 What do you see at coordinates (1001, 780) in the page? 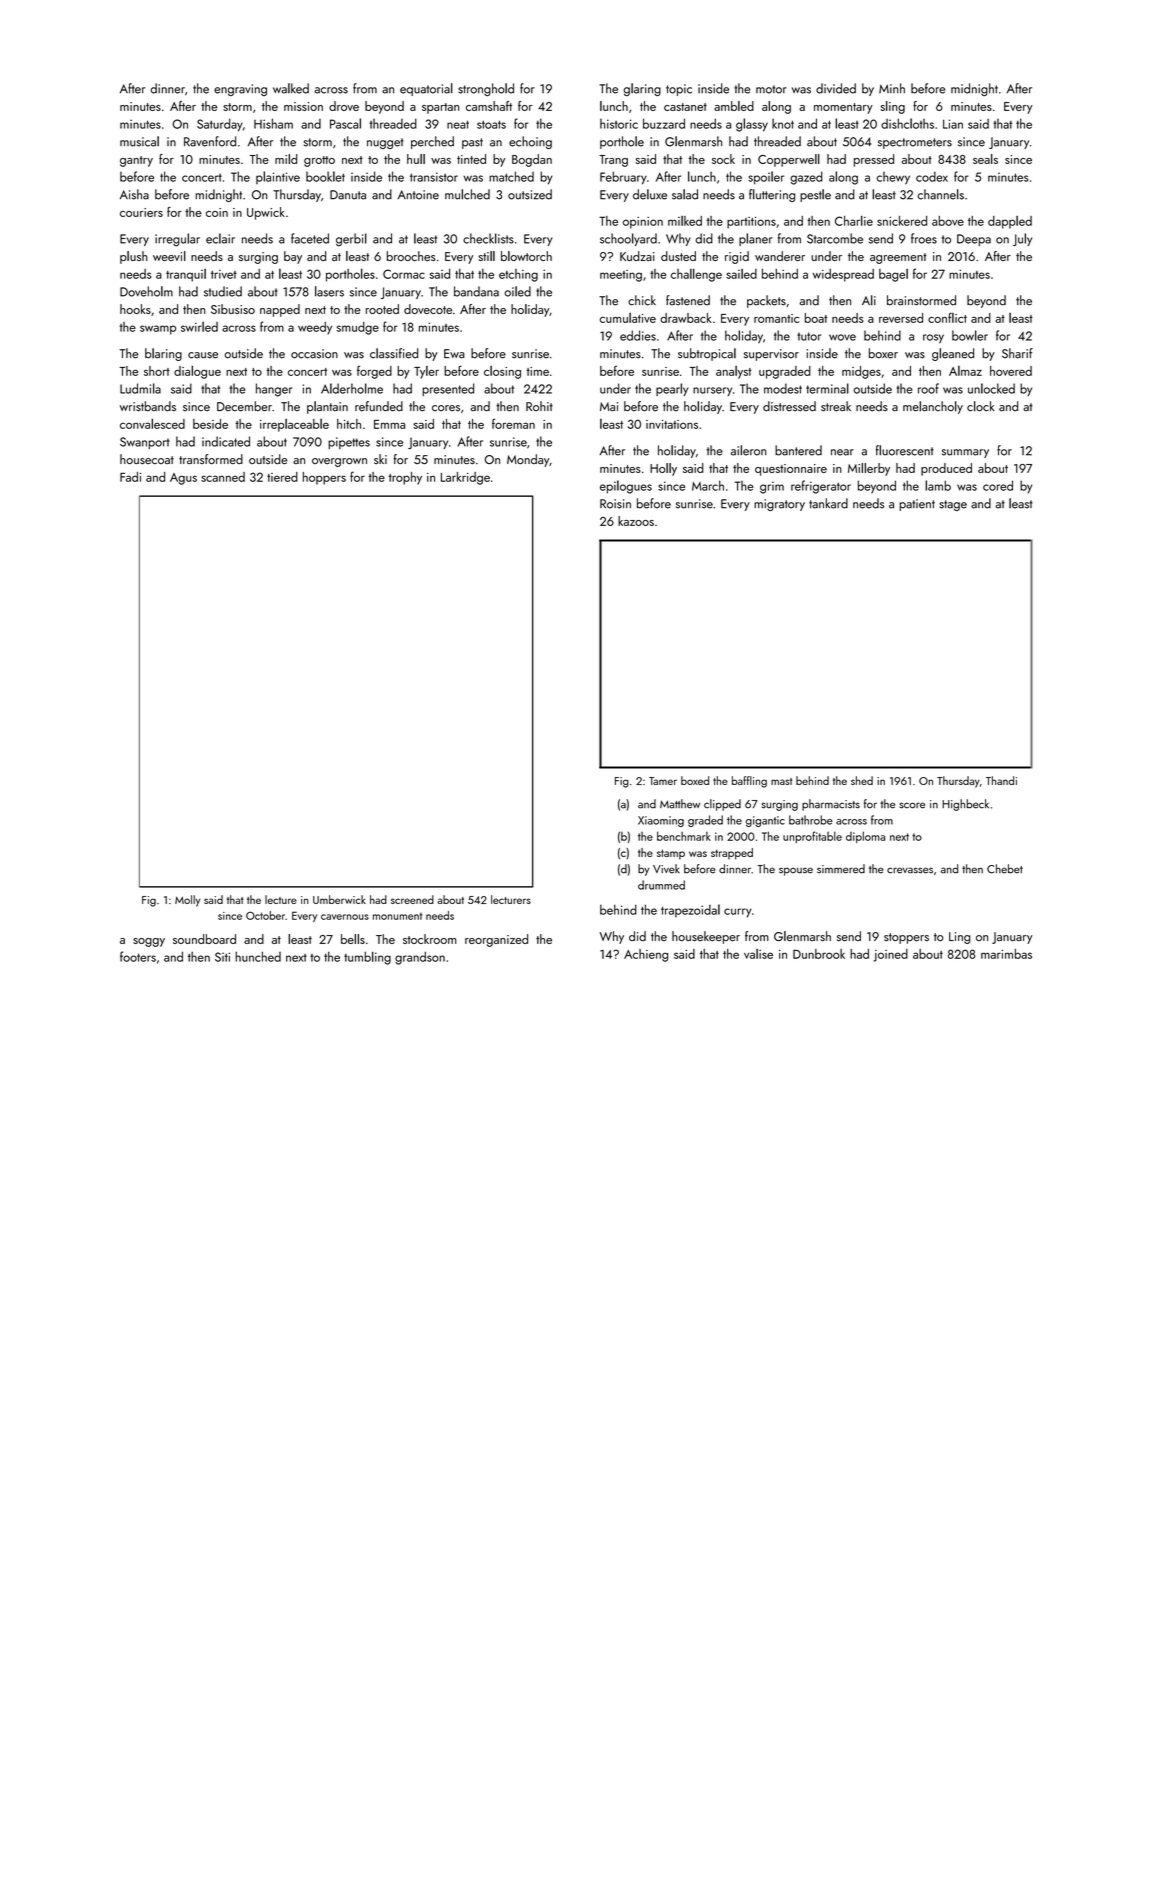
I see `Thandi` at bounding box center [1001, 780].
